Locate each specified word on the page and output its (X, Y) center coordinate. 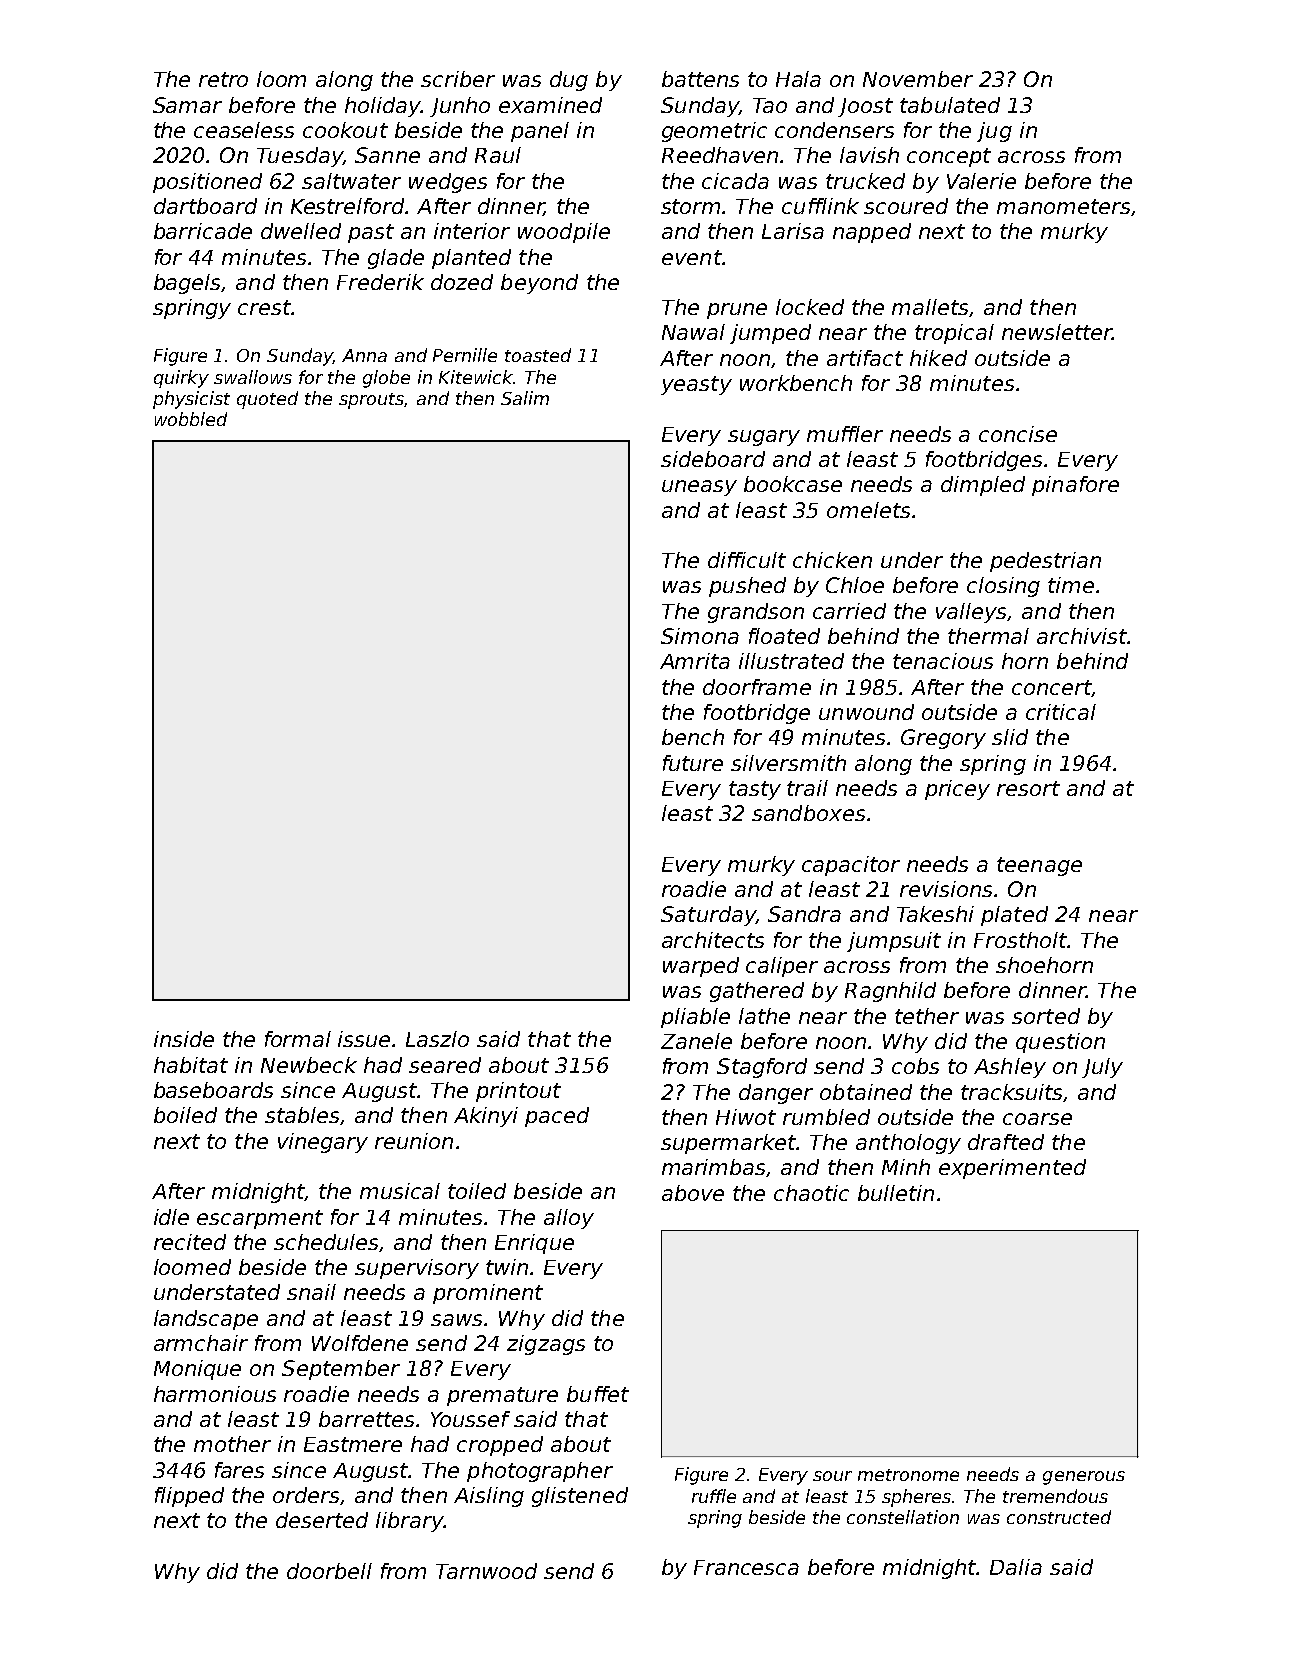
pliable (695, 1018)
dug (569, 81)
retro (223, 79)
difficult (747, 560)
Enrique (534, 1244)
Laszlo (437, 1039)
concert (1052, 688)
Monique (197, 1370)
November (918, 79)
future (693, 763)
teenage (1039, 866)
